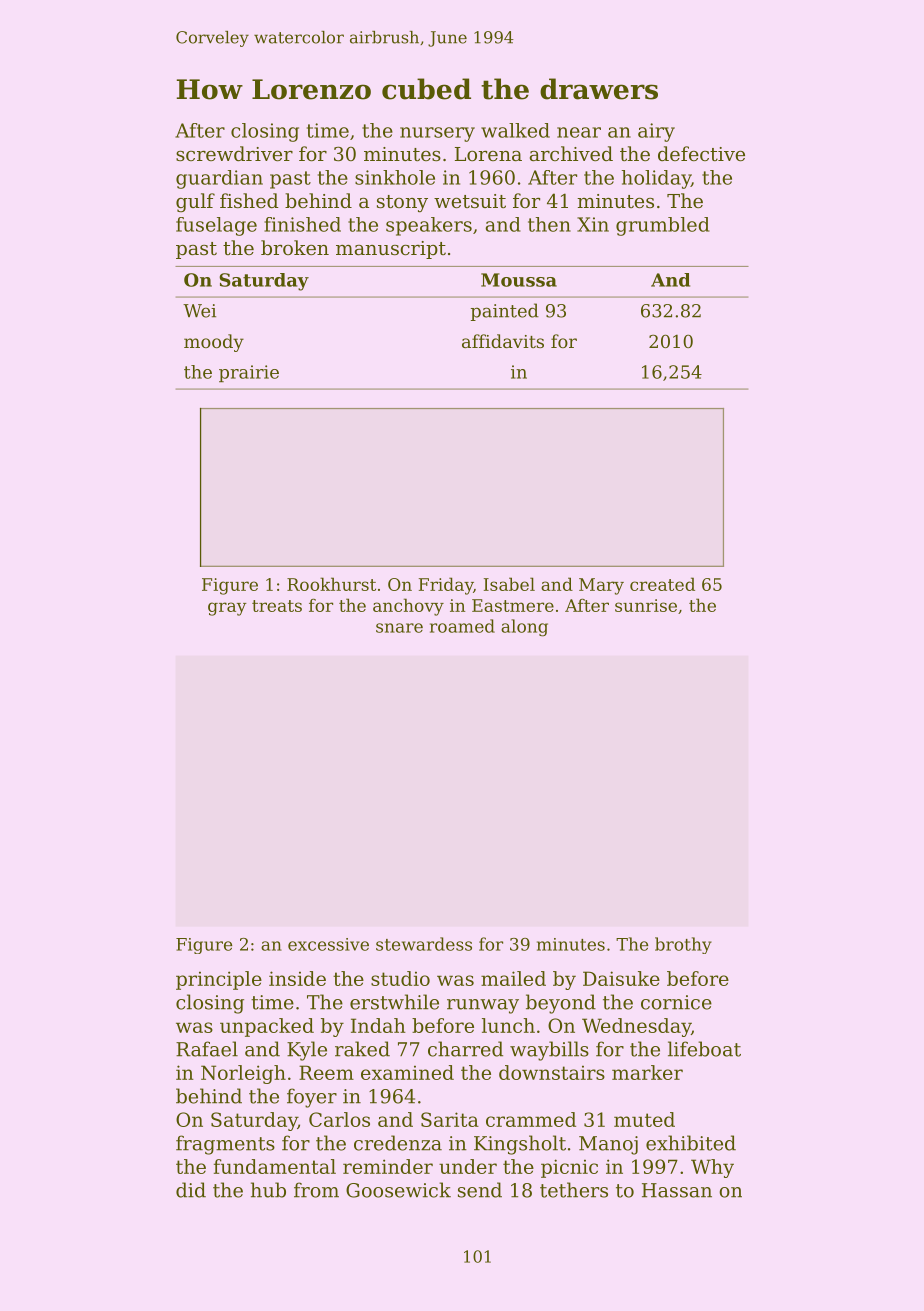  Describe the element at coordinates (579, 132) in the document. I see `near` at that location.
